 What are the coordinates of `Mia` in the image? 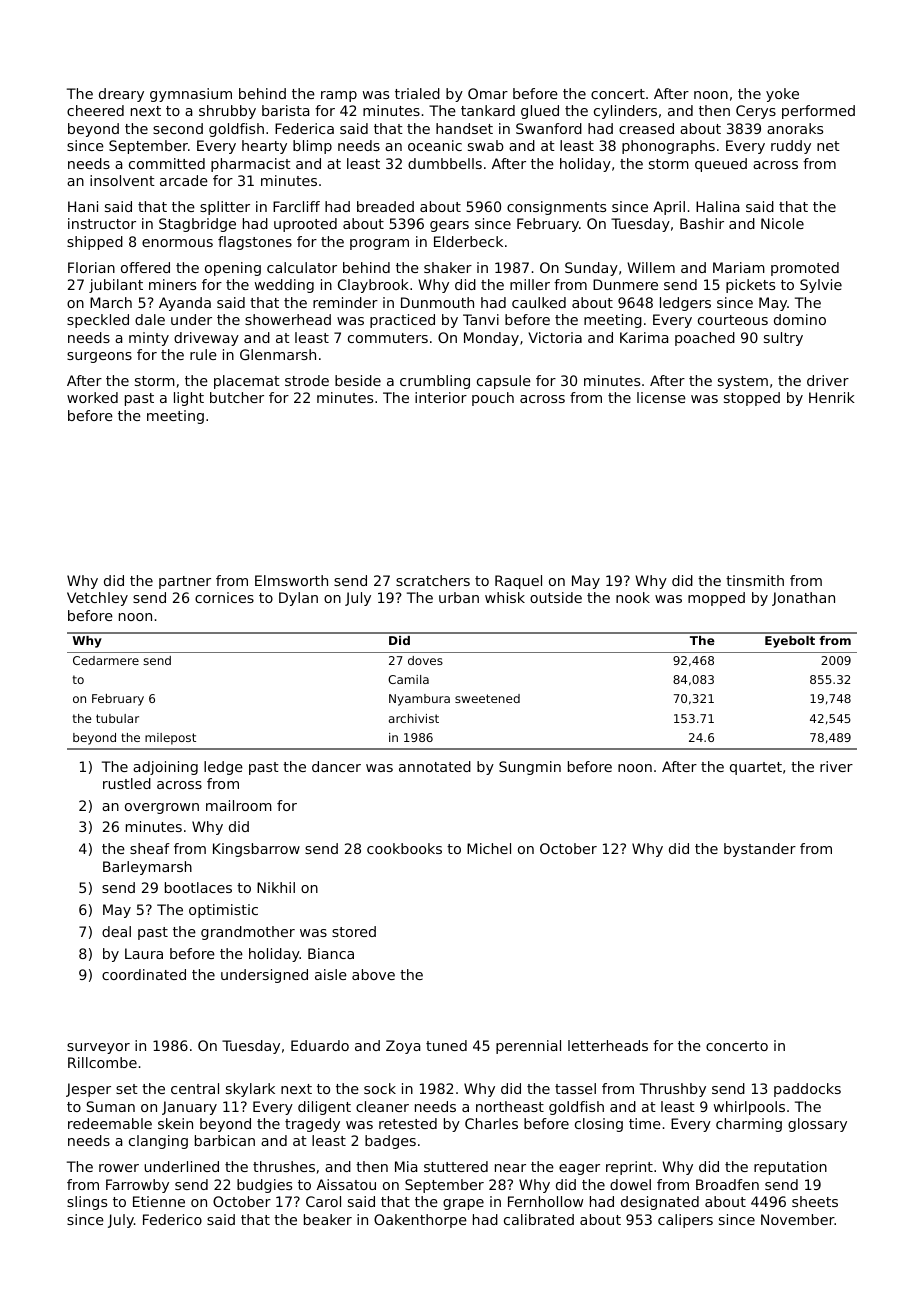 It's located at (406, 1166).
